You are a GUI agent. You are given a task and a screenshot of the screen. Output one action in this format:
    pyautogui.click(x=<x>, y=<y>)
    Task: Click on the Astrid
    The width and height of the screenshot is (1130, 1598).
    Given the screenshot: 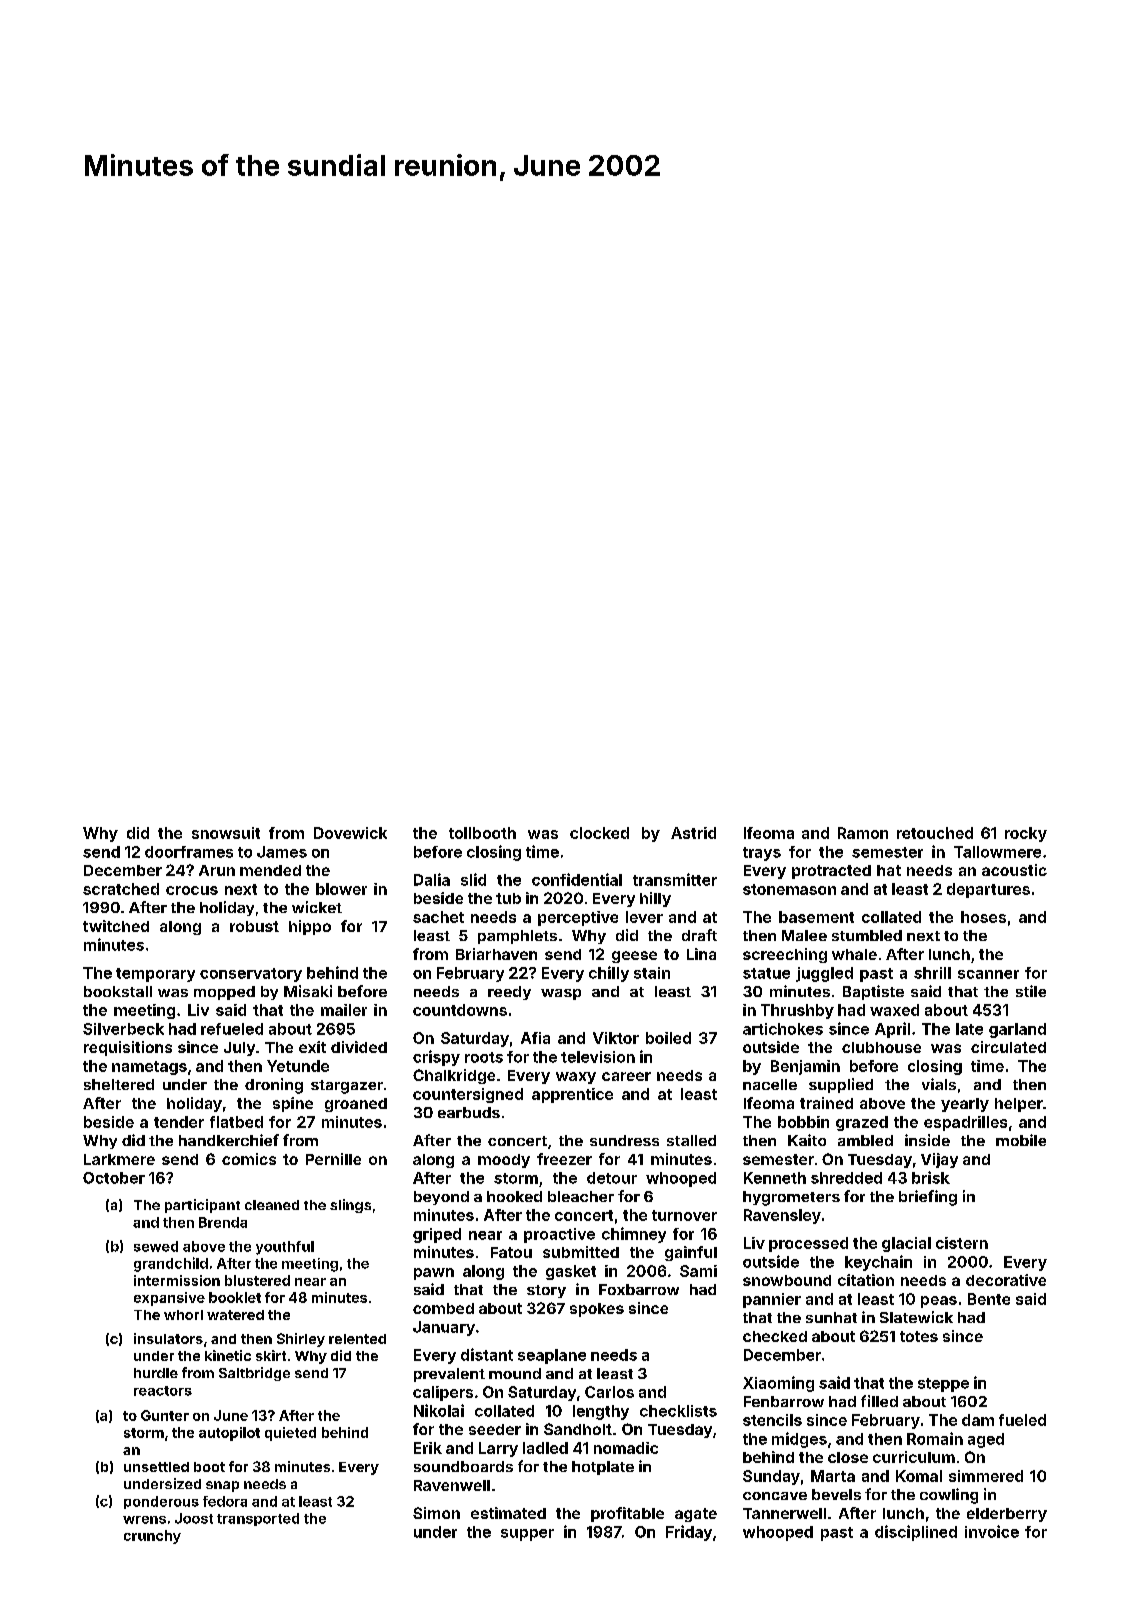 What is the action you would take?
    pyautogui.click(x=693, y=833)
